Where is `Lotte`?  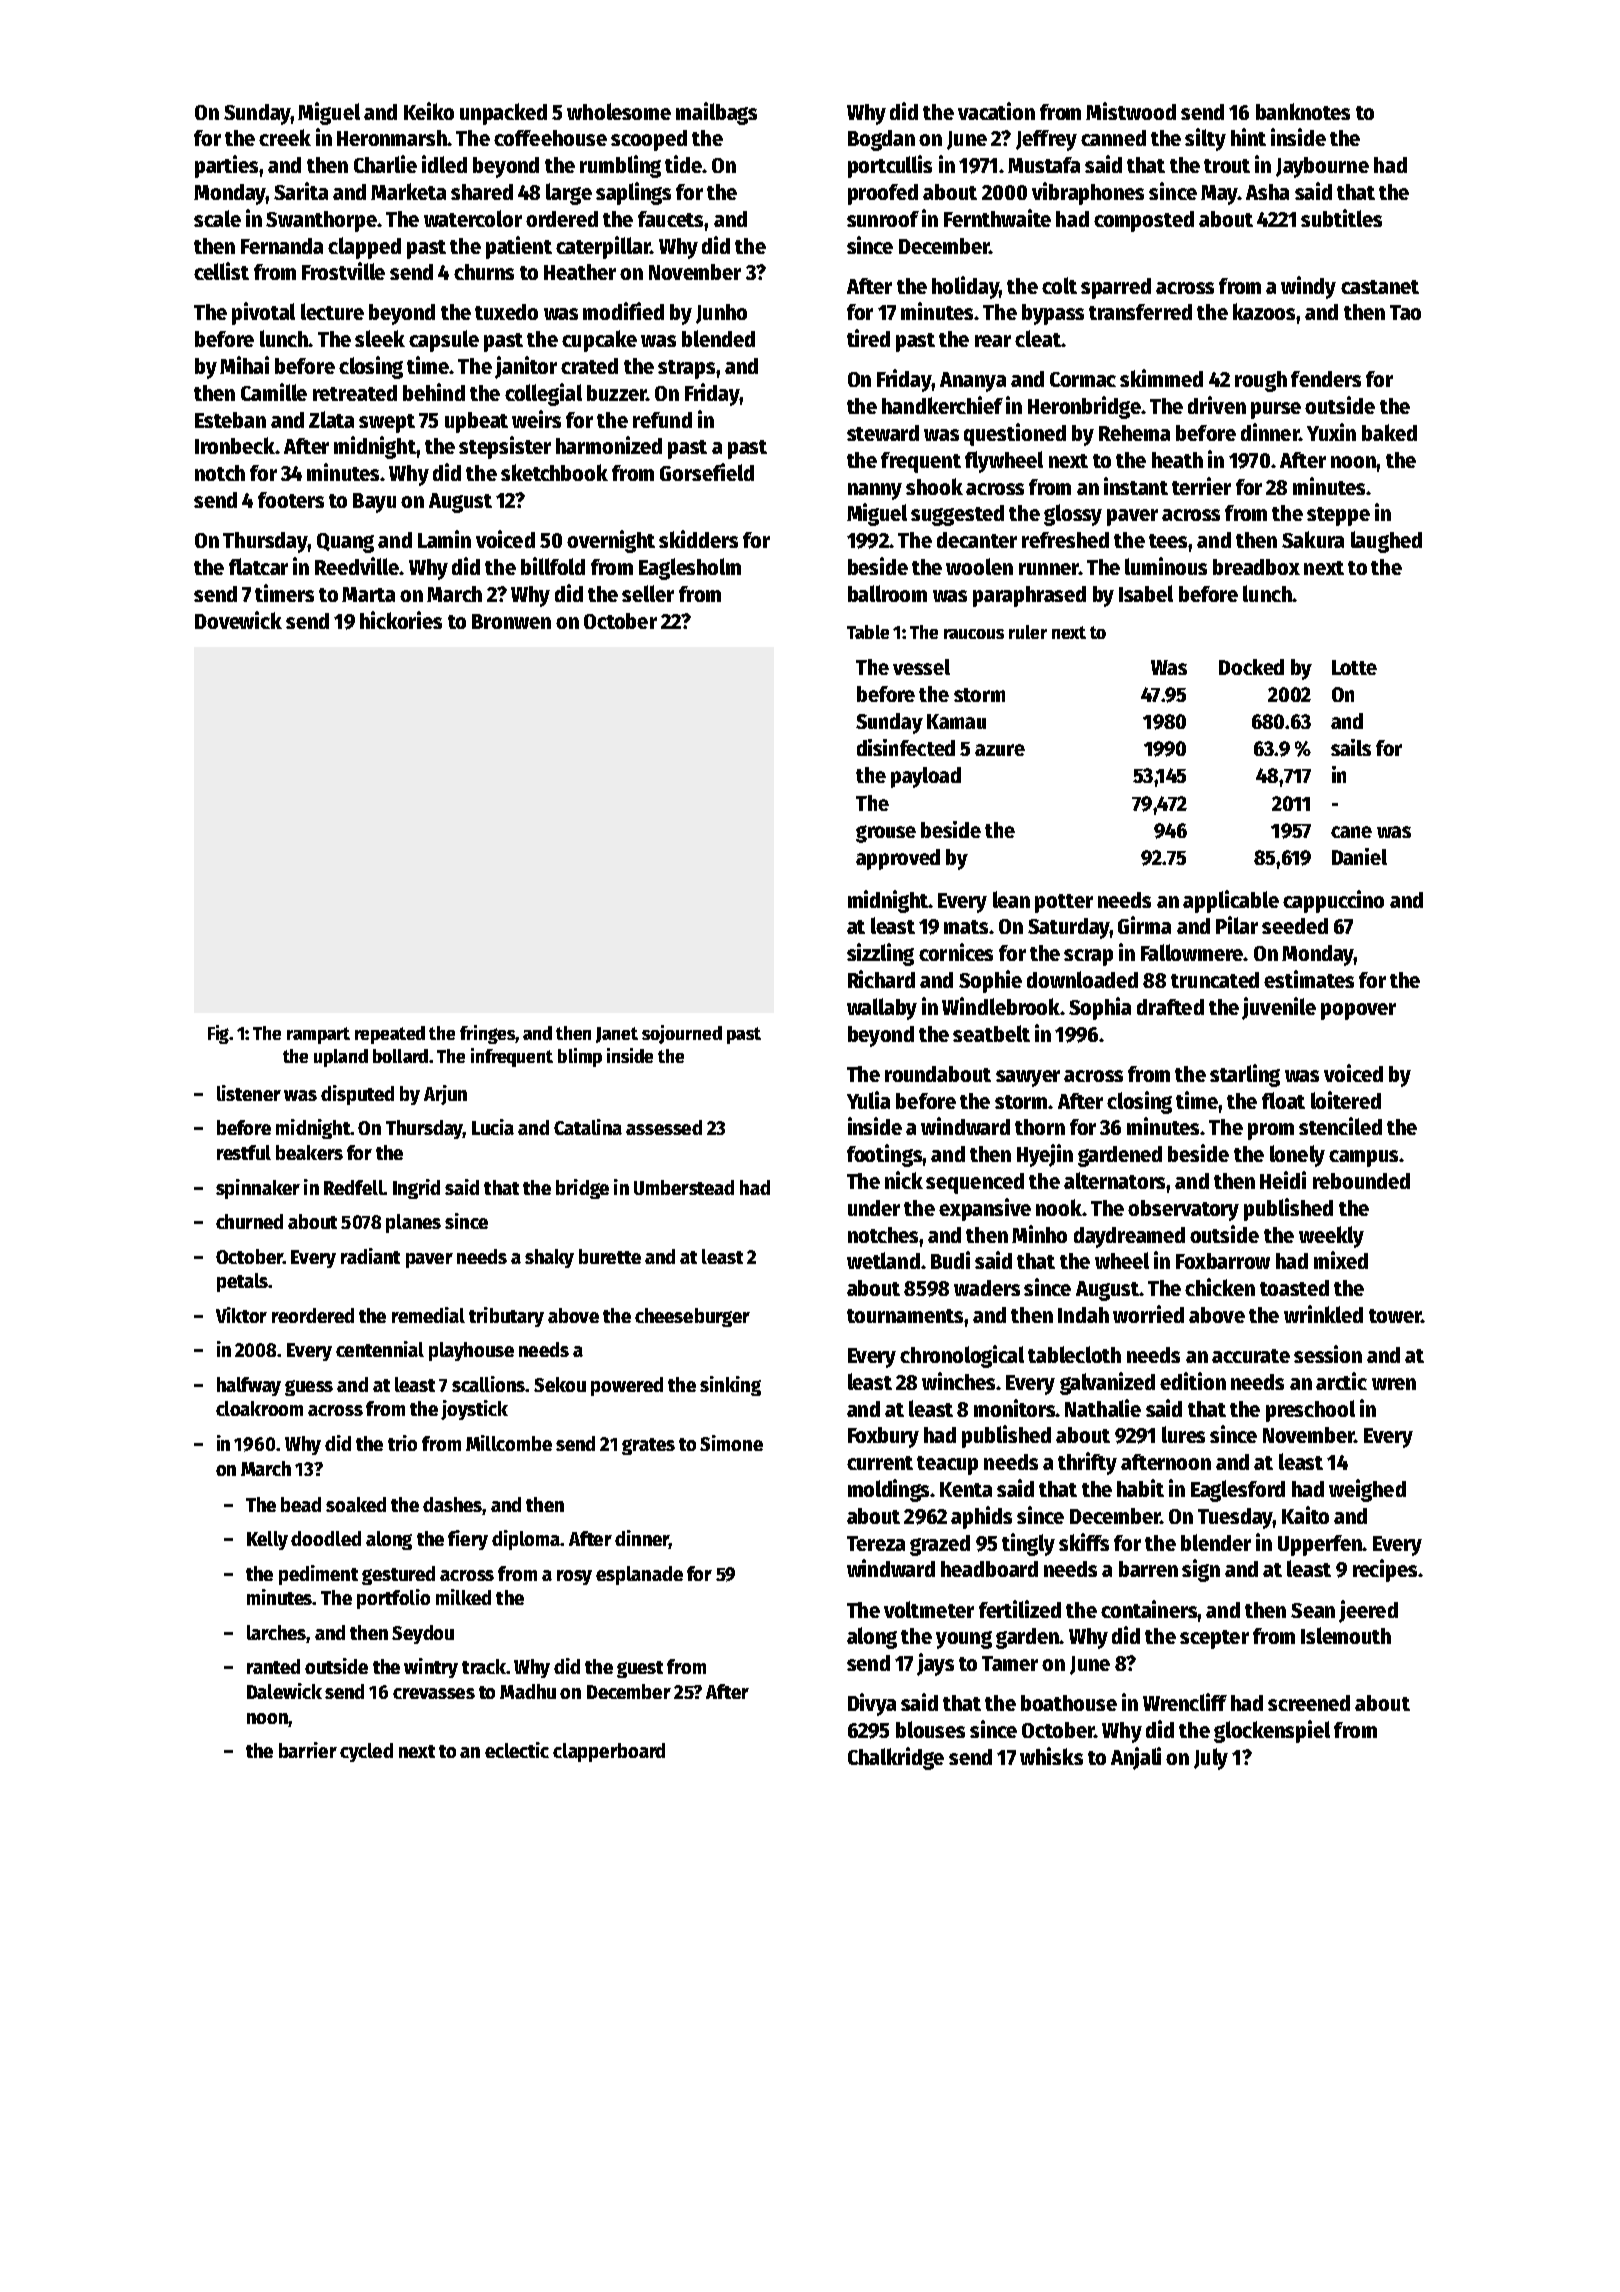
Lotte is located at coordinates (1354, 667).
